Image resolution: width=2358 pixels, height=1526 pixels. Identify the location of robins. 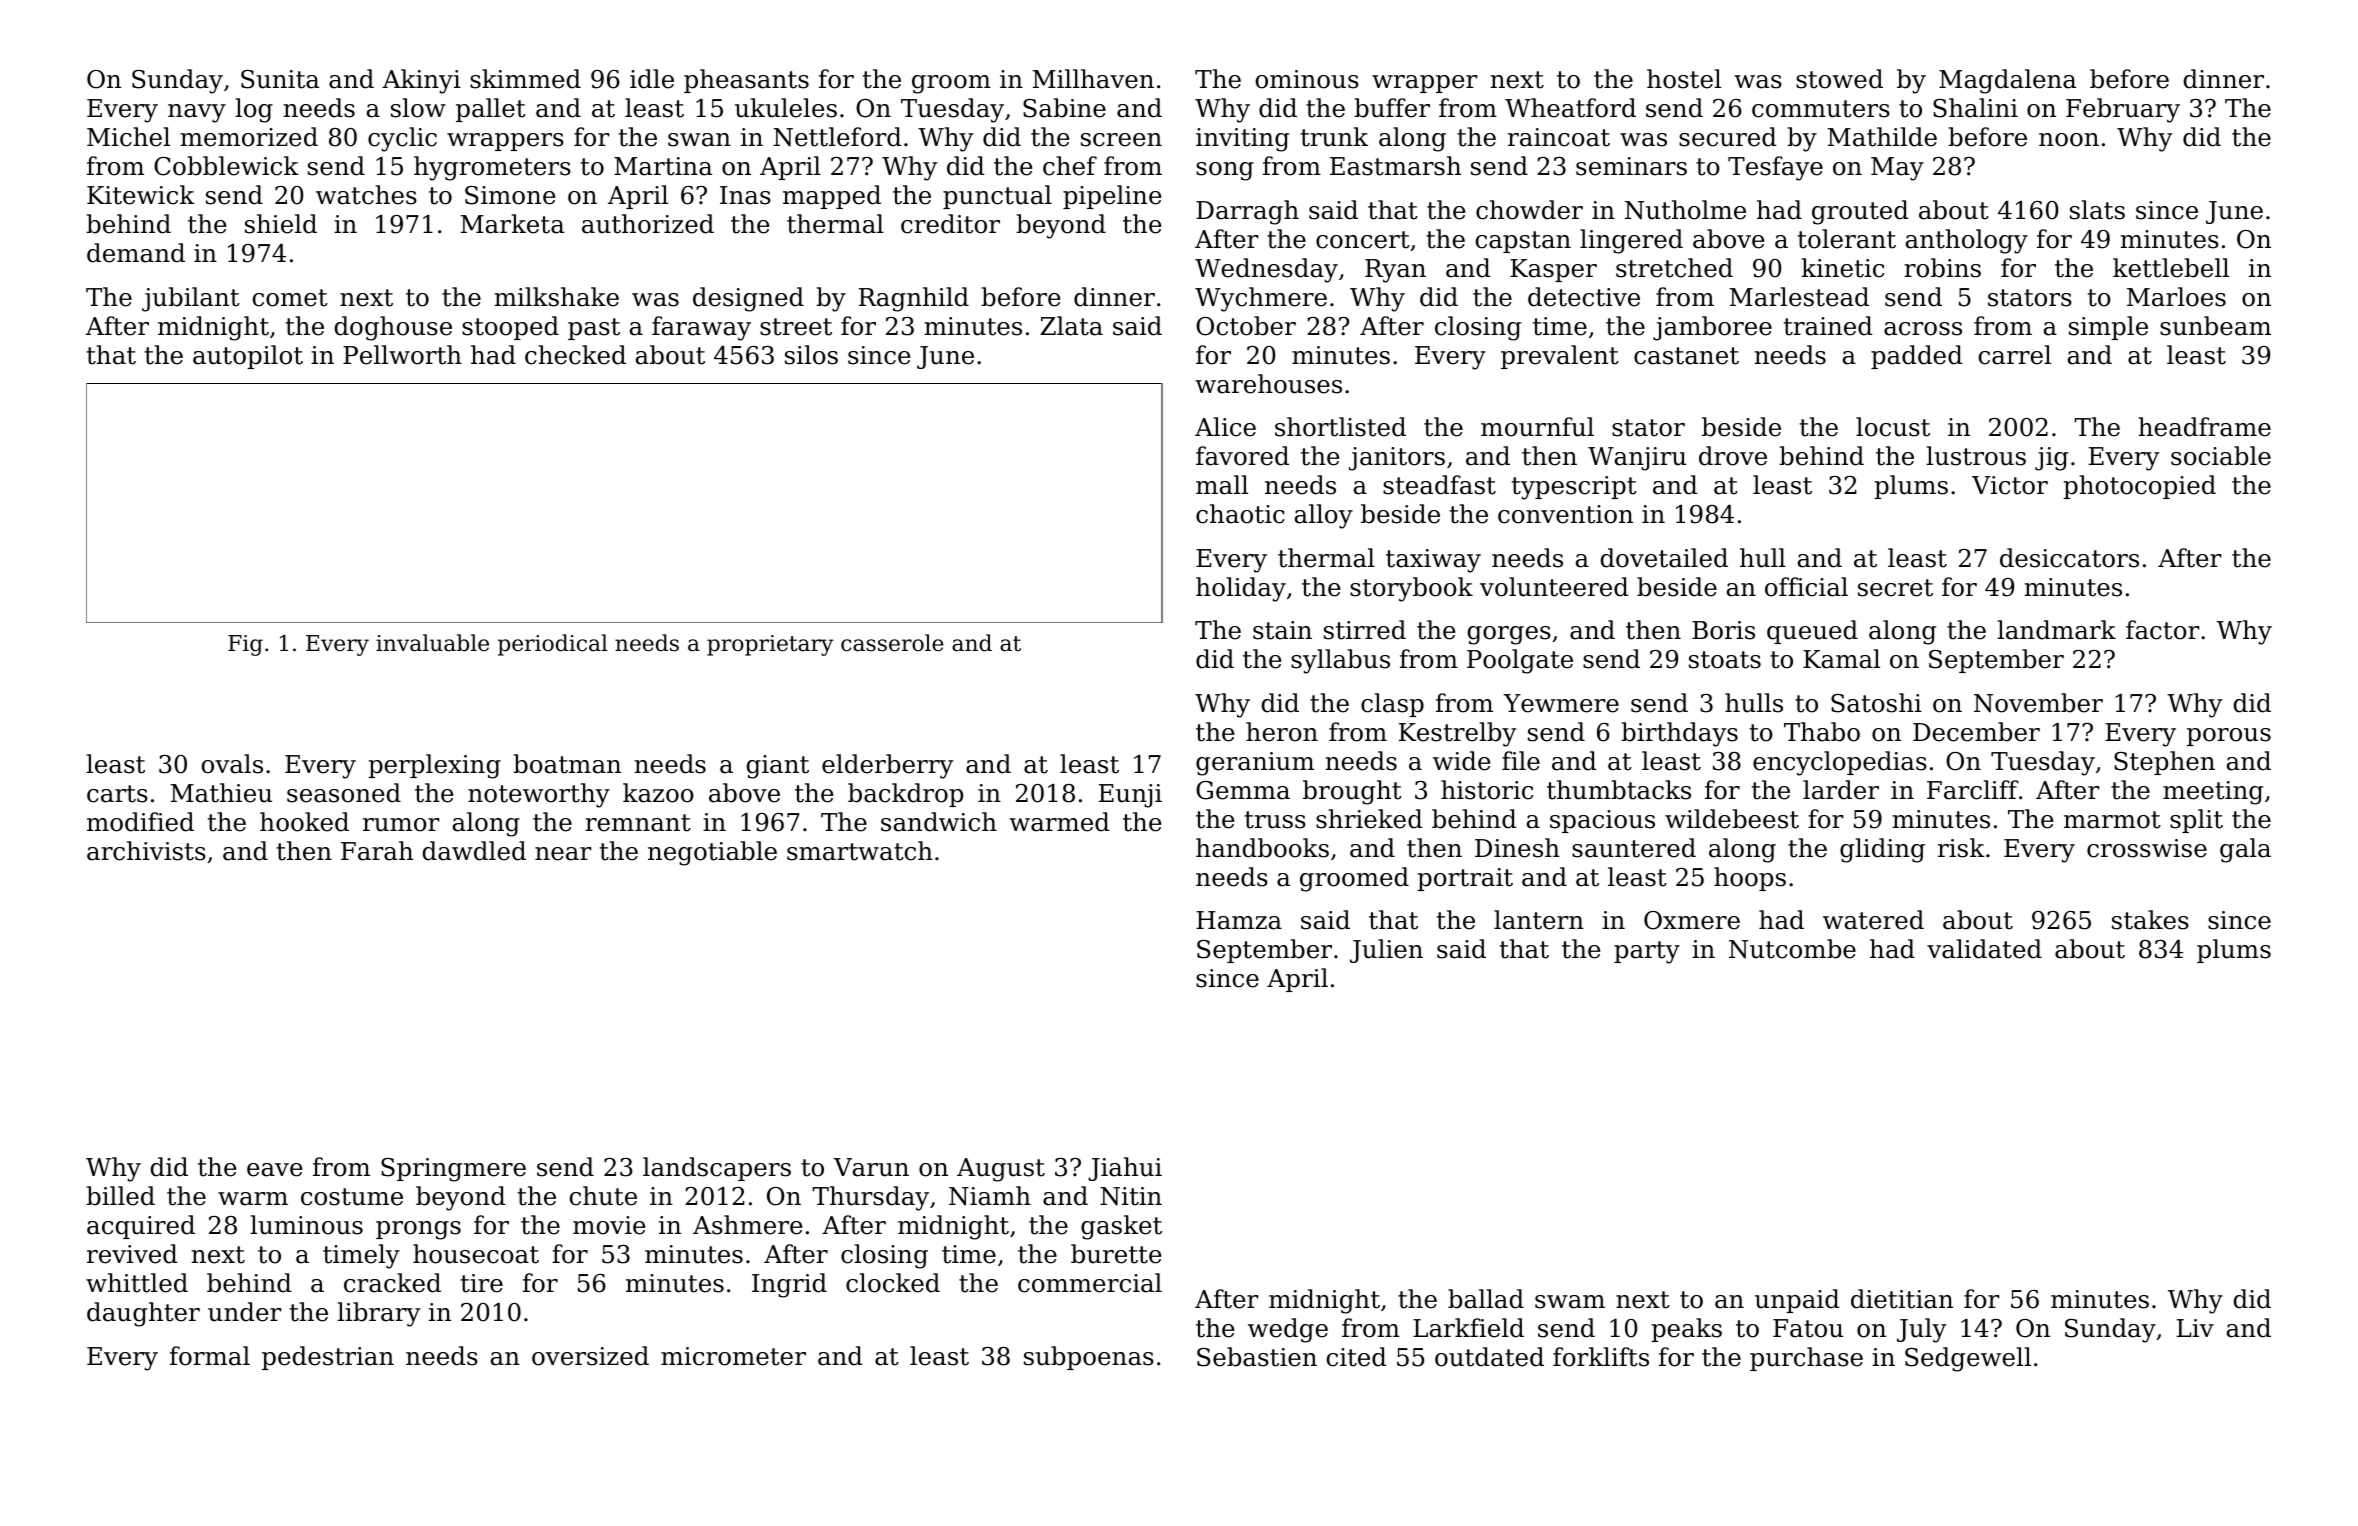
(1942, 268).
